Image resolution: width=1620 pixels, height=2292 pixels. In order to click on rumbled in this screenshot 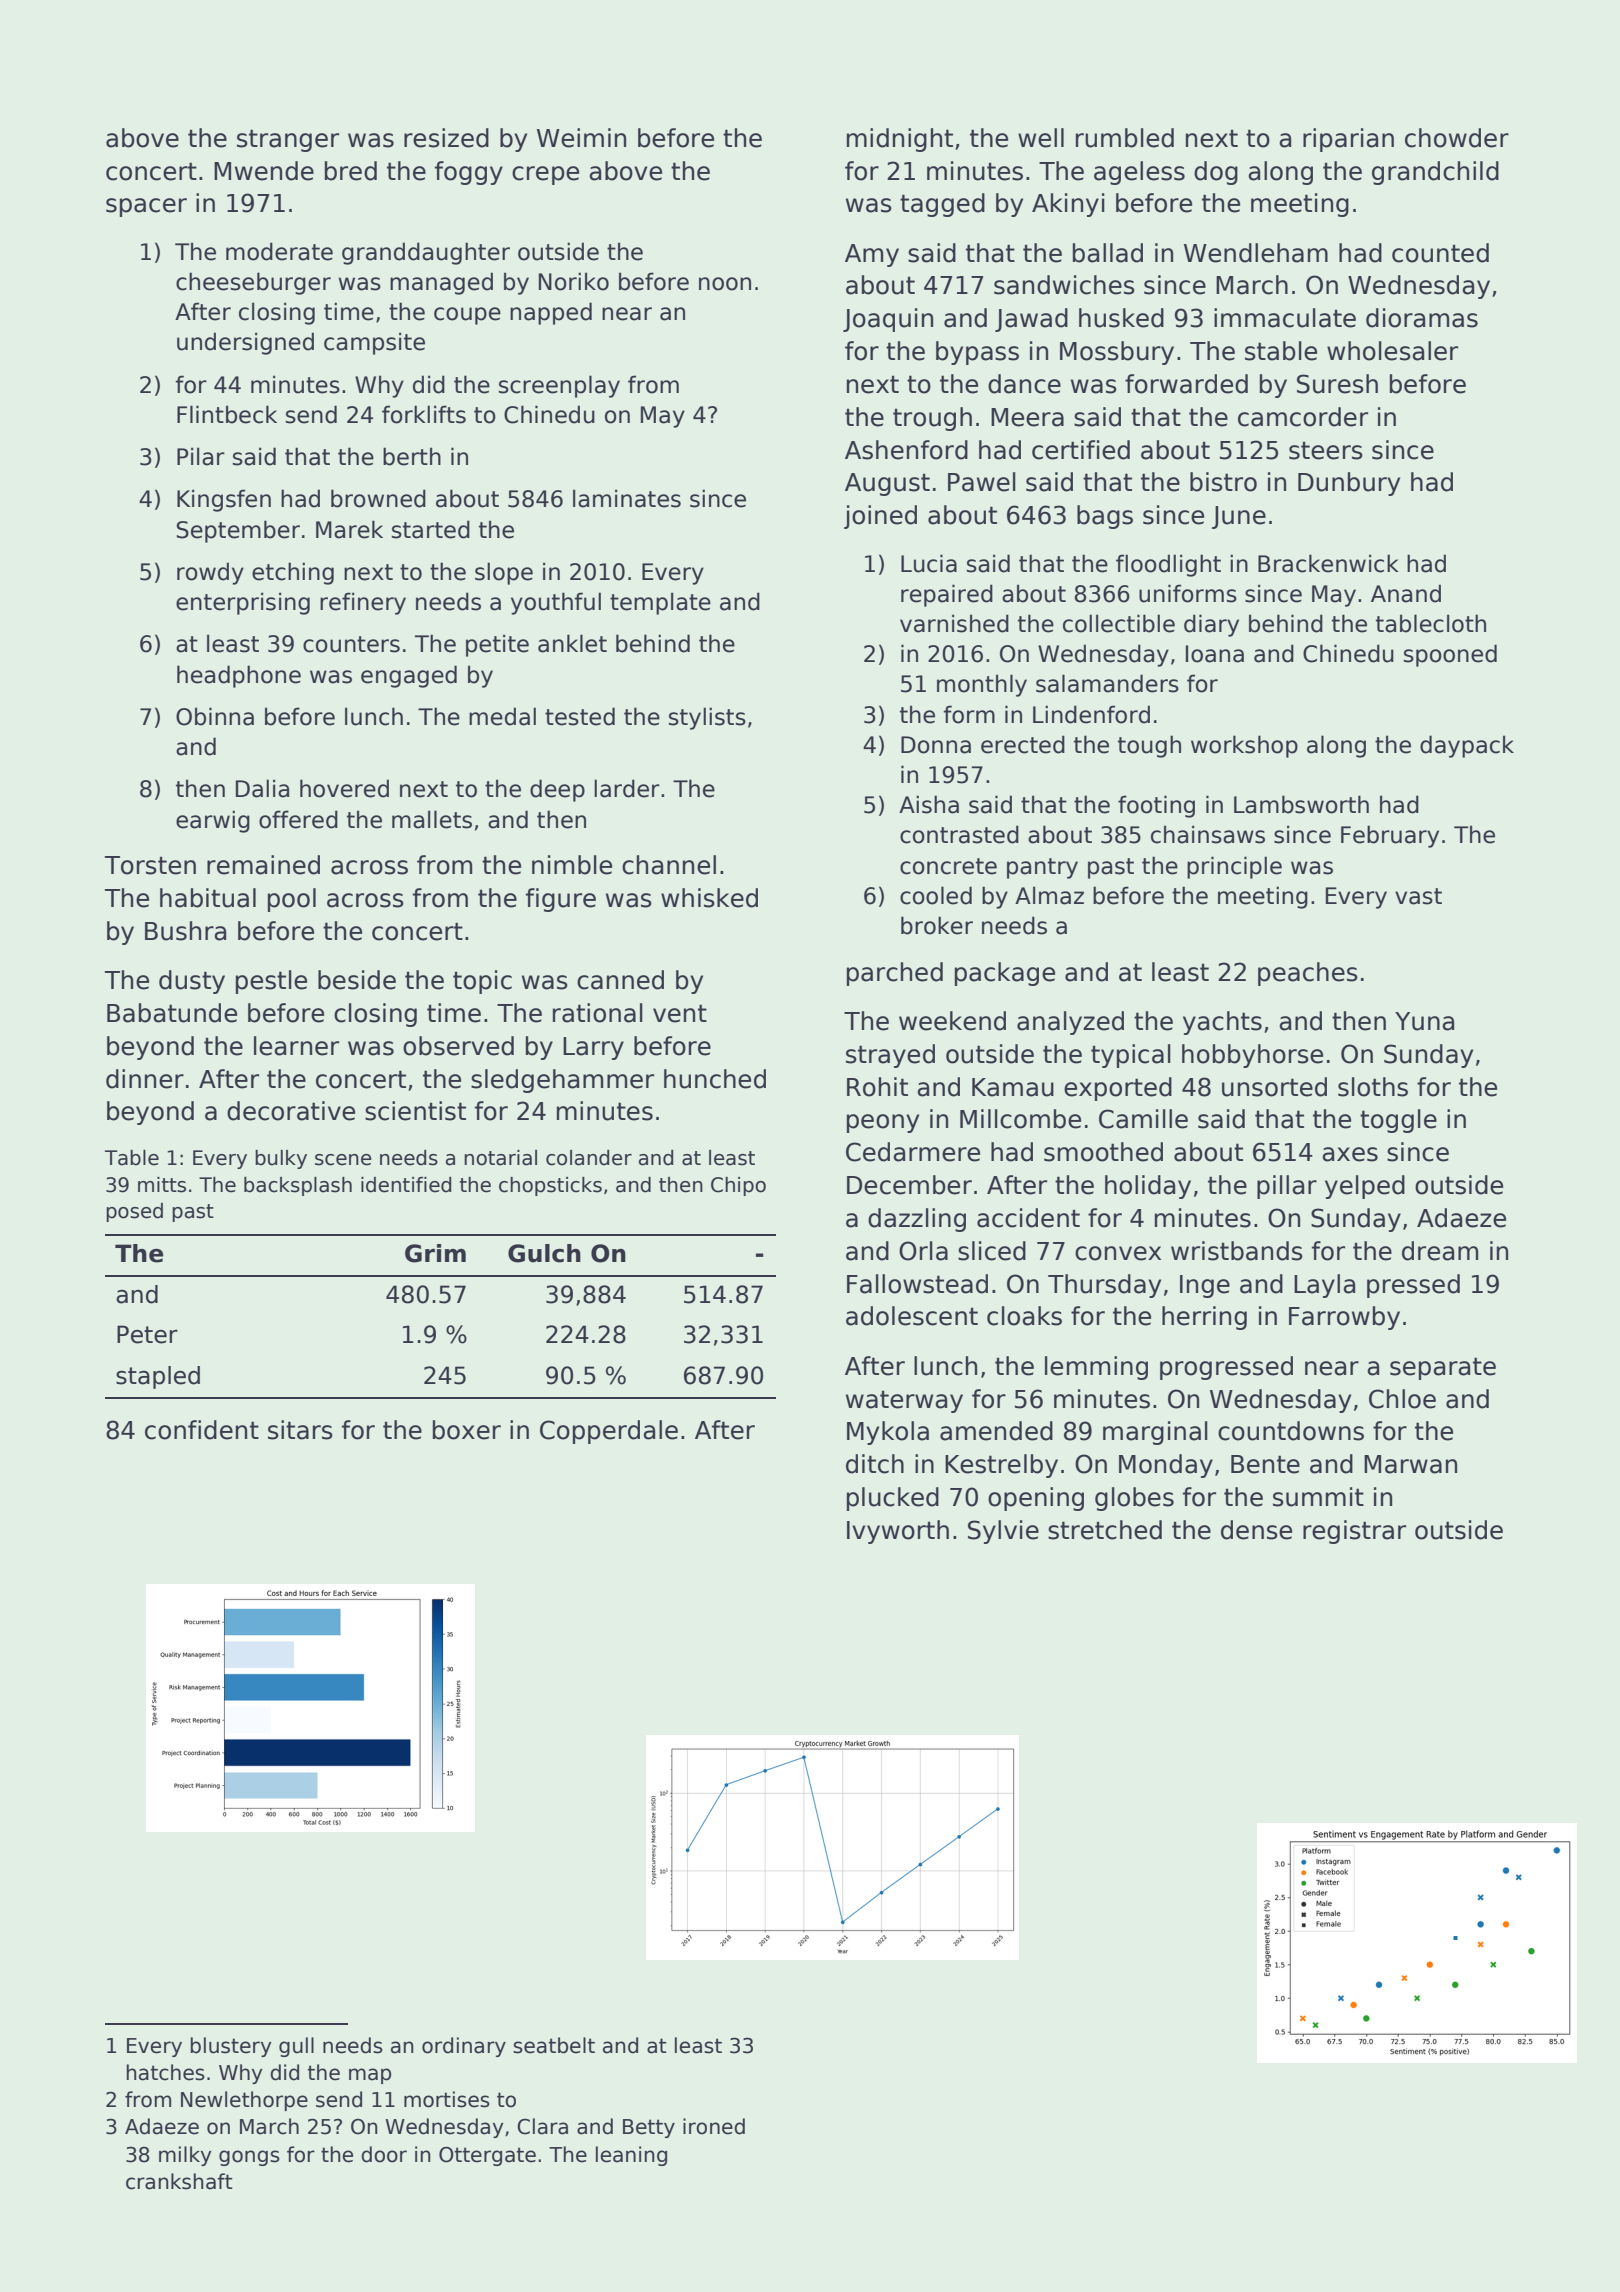, I will do `click(1125, 138)`.
